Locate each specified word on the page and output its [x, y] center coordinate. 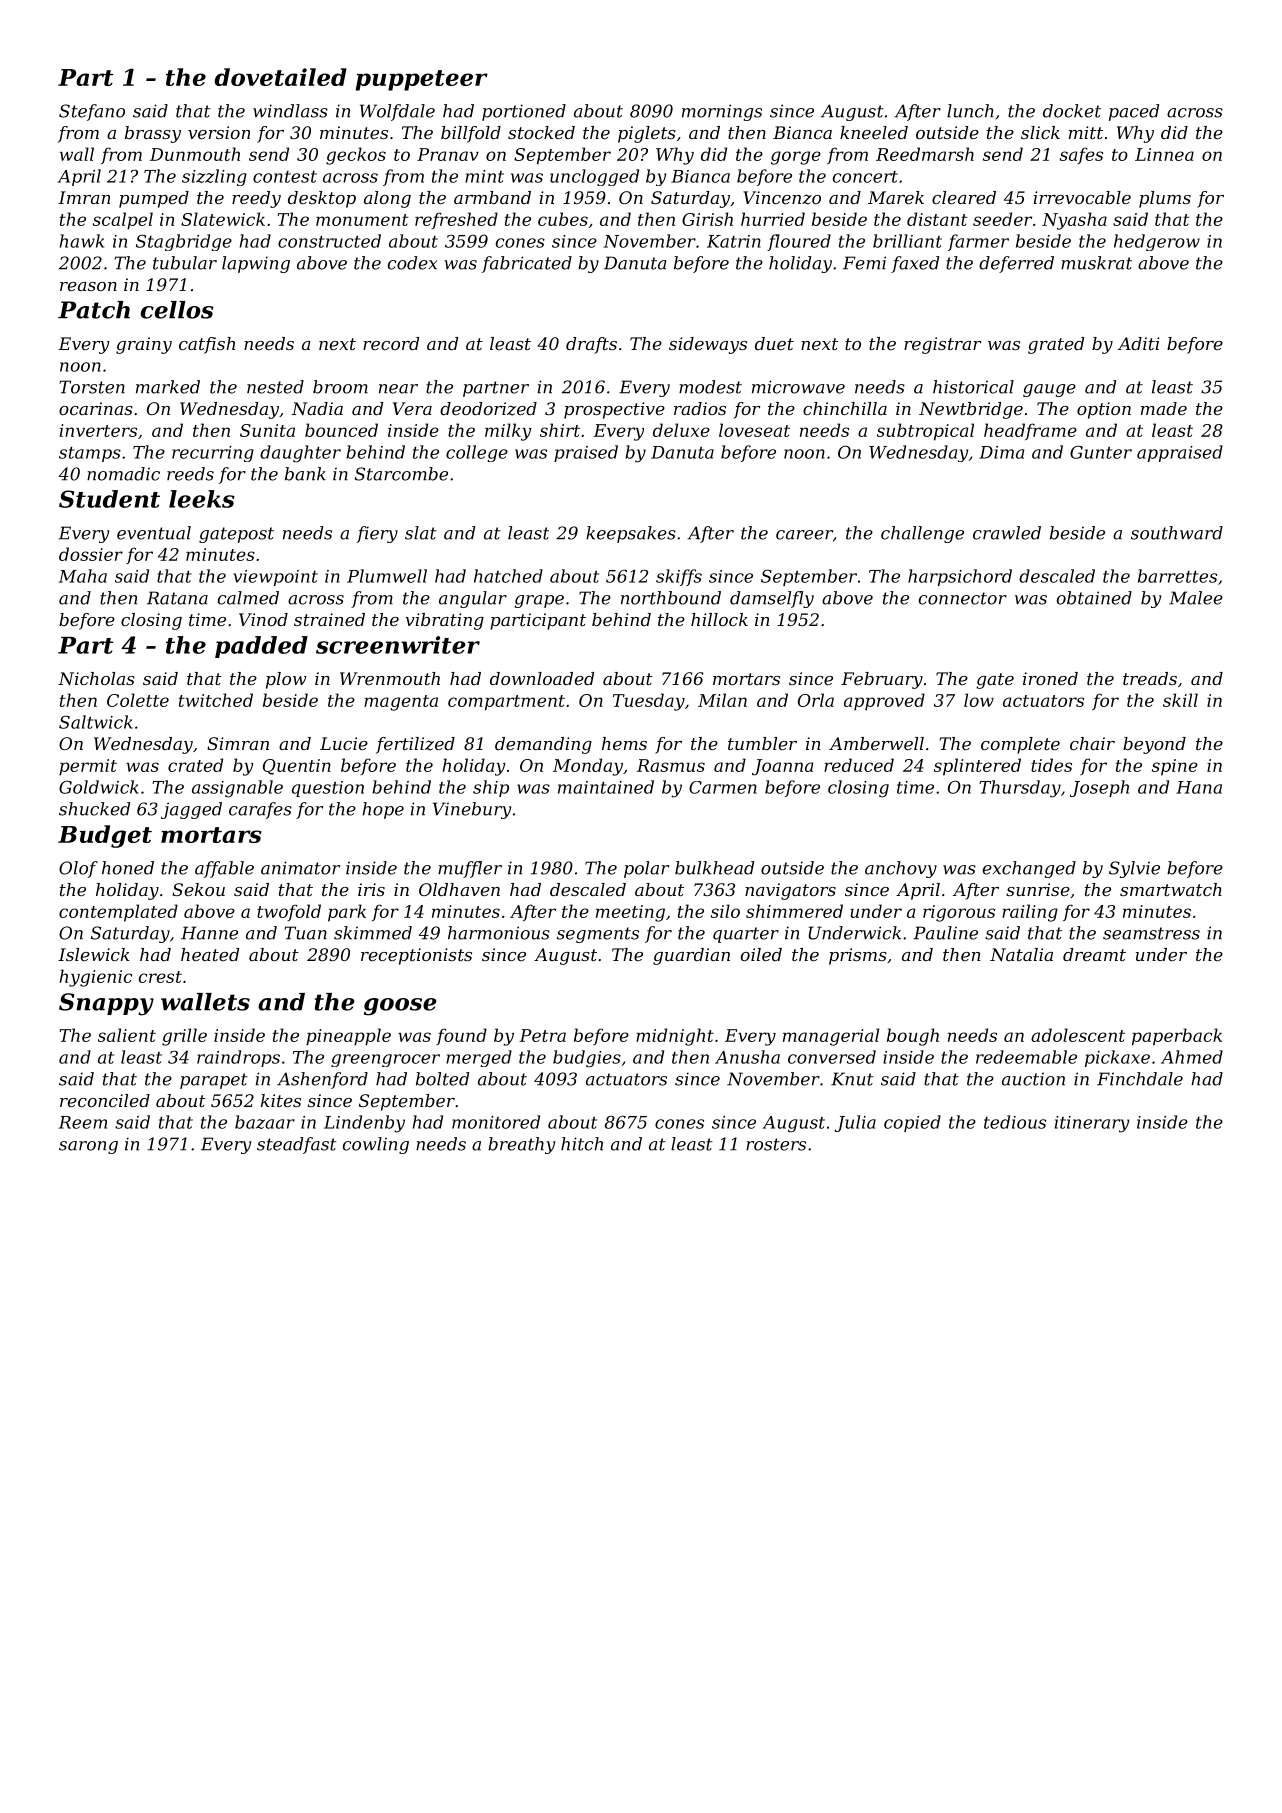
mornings [722, 112]
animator [300, 868]
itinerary [1092, 1124]
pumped [154, 199]
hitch [582, 1144]
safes [1081, 155]
